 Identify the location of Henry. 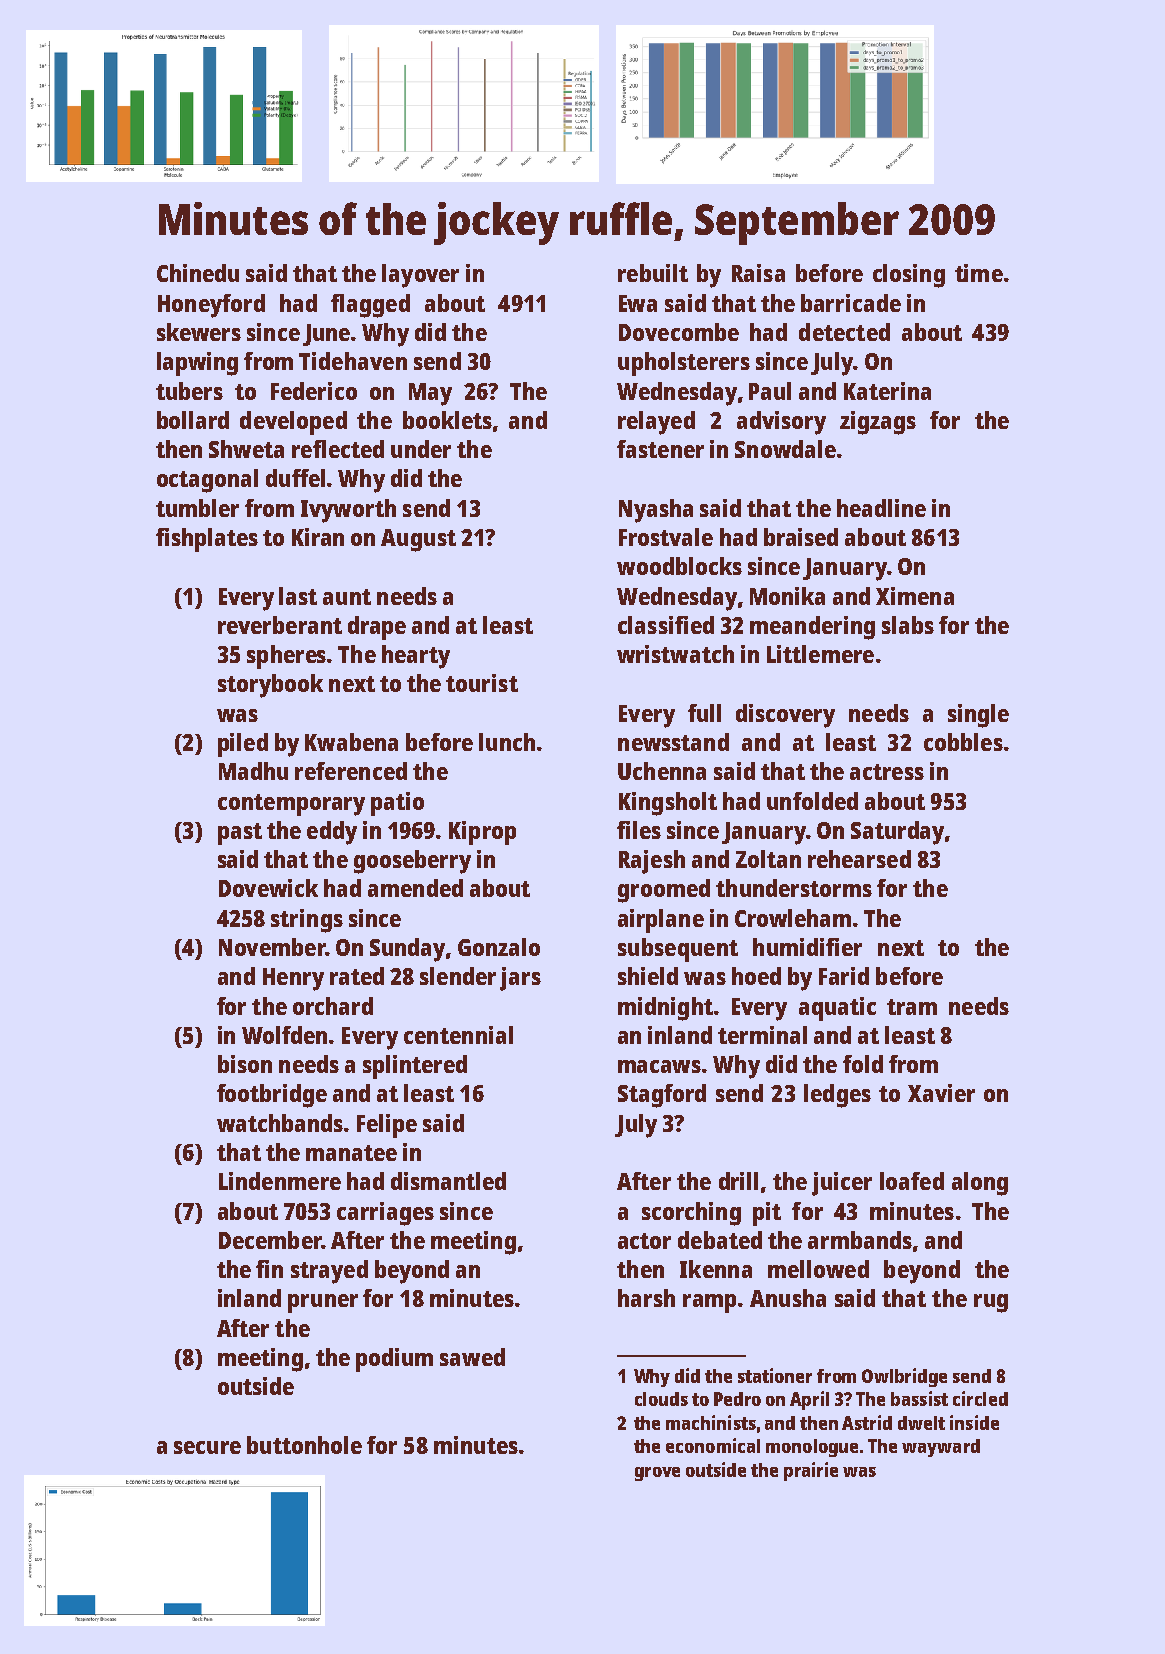
(293, 979).
